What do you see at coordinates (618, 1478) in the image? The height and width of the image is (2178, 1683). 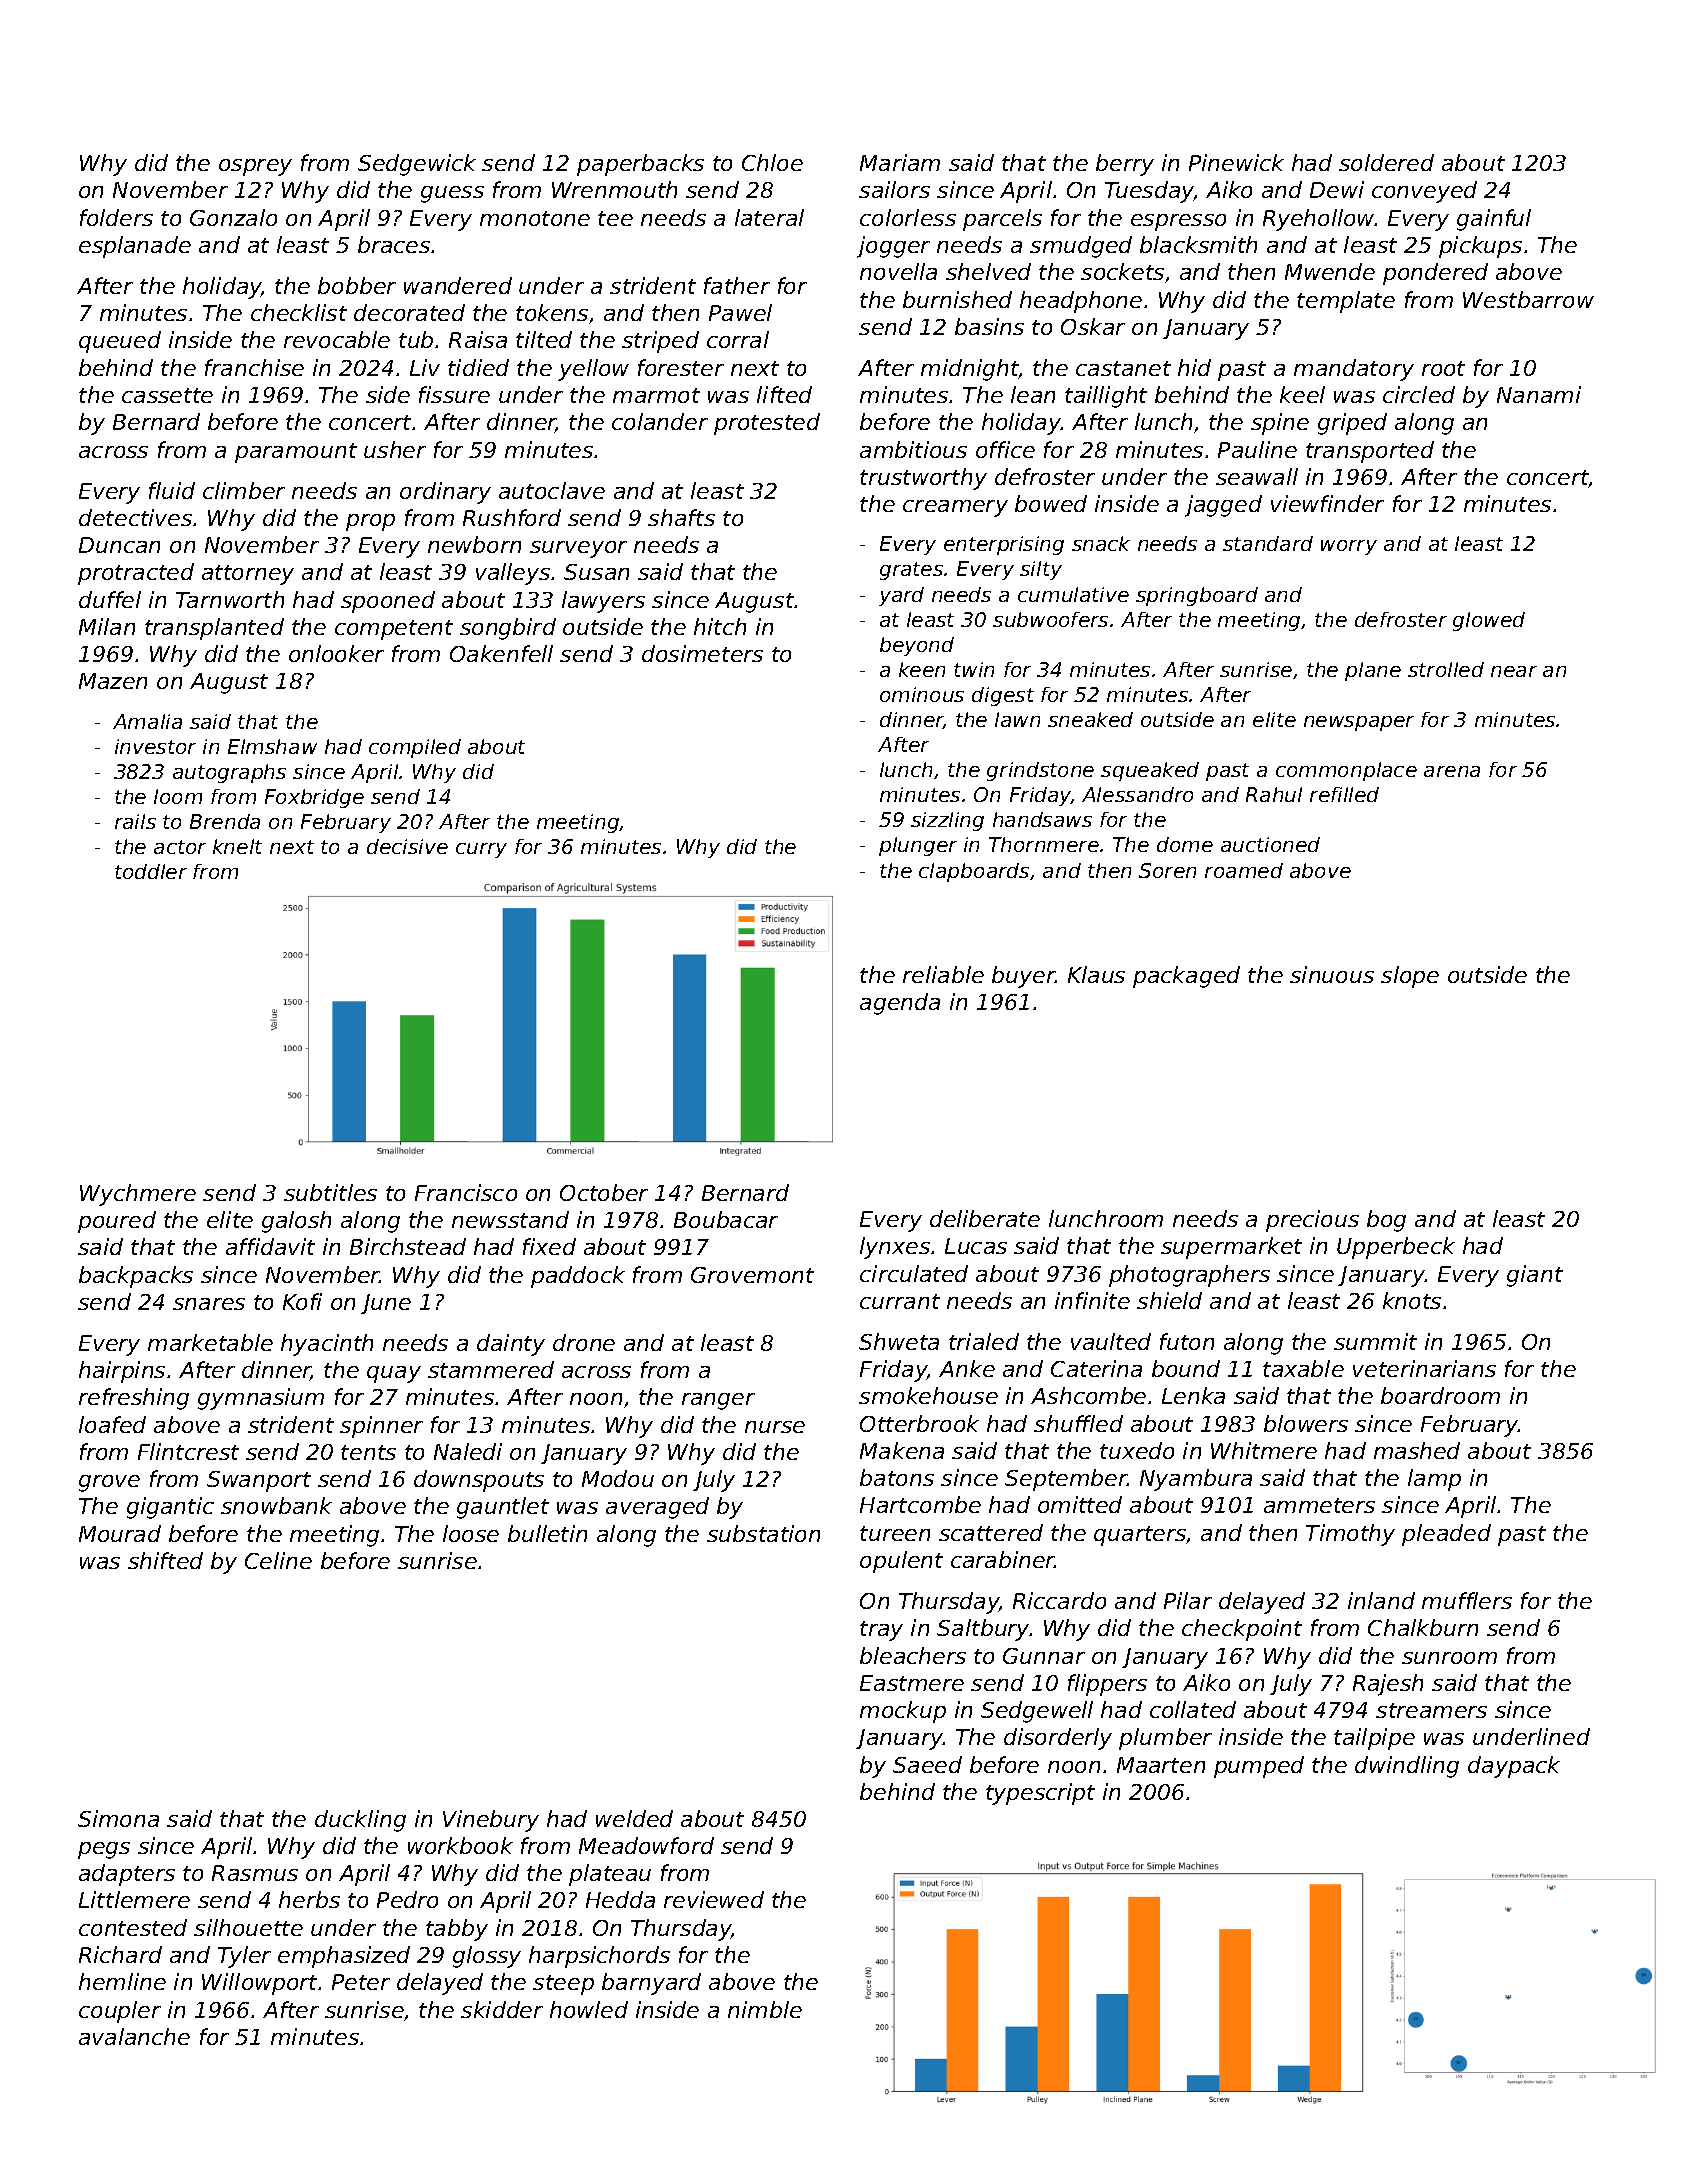 I see `Modou` at bounding box center [618, 1478].
